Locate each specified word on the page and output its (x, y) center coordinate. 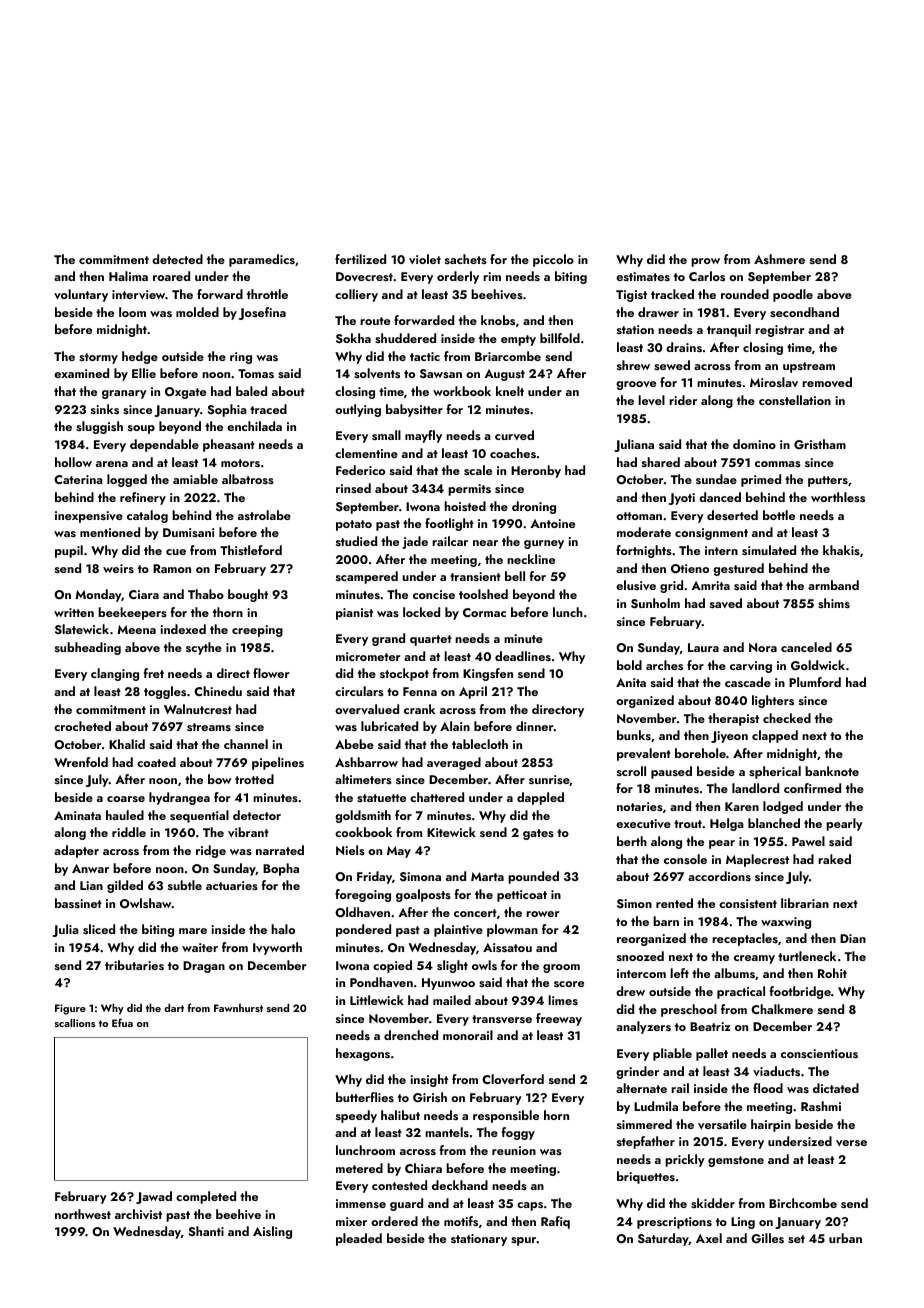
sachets (466, 259)
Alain (455, 726)
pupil (69, 551)
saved (726, 603)
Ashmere (779, 259)
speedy (356, 1116)
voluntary (81, 295)
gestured (738, 569)
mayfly (423, 436)
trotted (254, 779)
